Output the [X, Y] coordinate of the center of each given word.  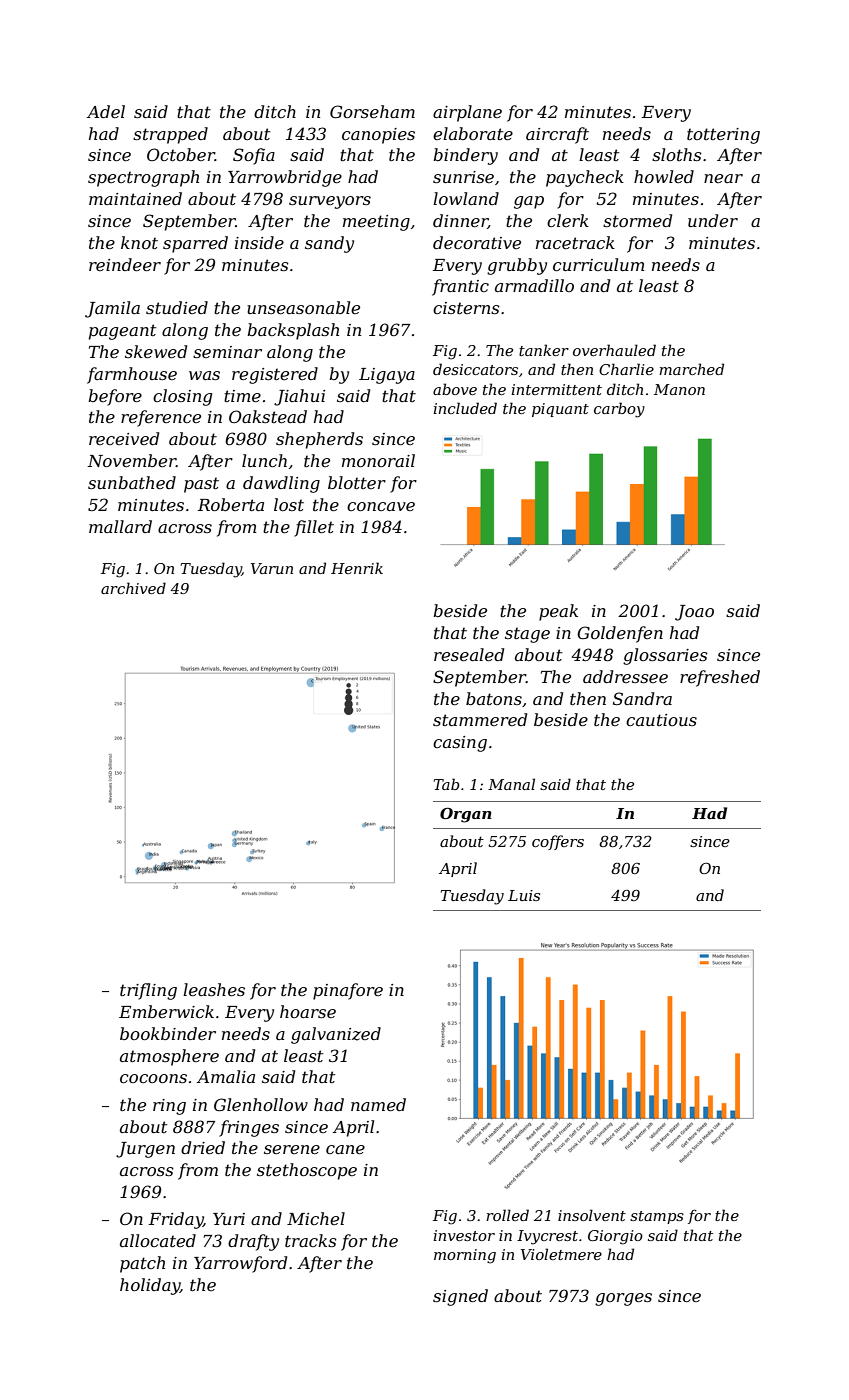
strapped [170, 135]
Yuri [229, 1219]
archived [133, 588]
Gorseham [372, 111]
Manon [679, 389]
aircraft [557, 135]
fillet [314, 528]
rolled [507, 1215]
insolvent [592, 1215]
